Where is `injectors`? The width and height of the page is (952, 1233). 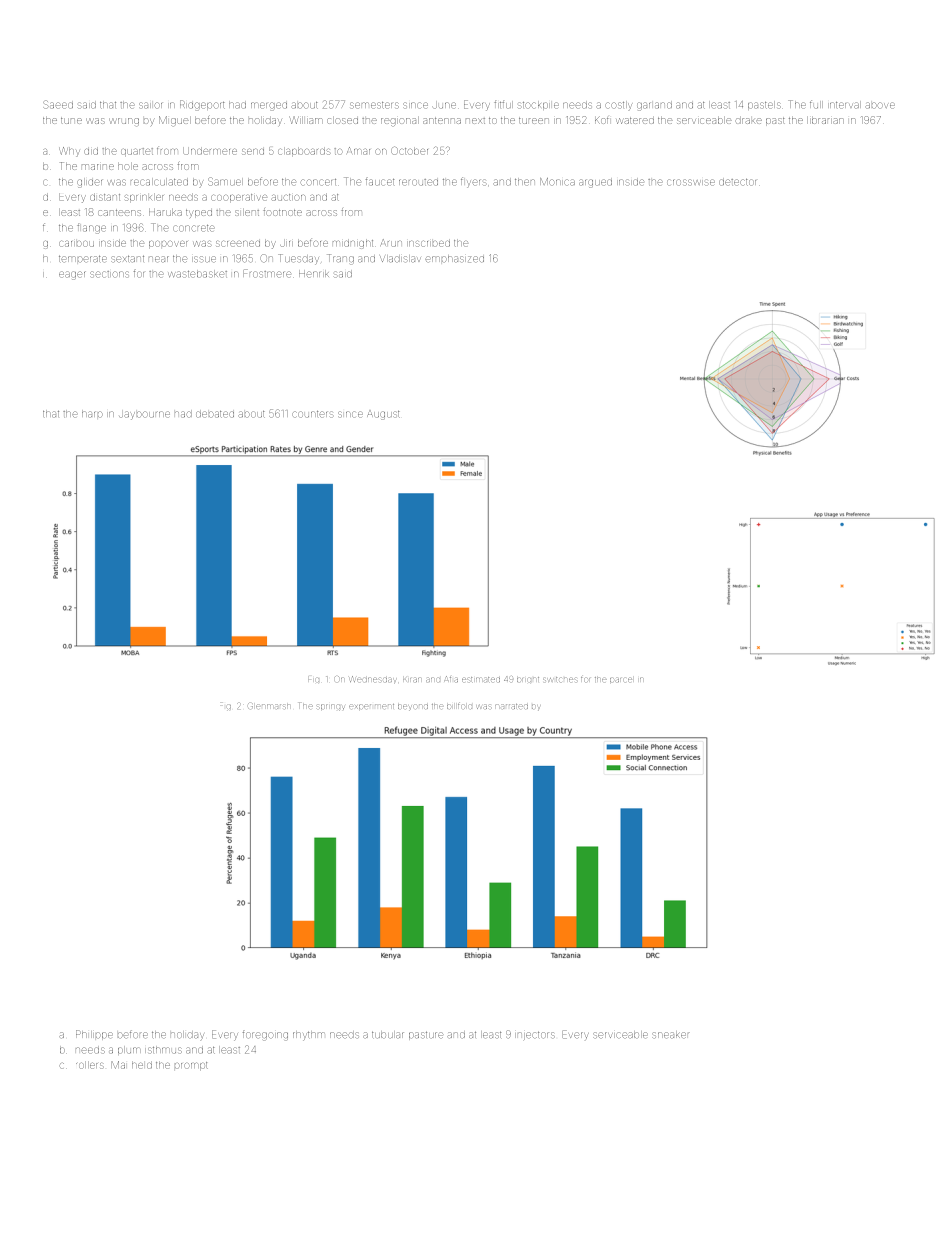 injectors is located at coordinates (535, 1035).
